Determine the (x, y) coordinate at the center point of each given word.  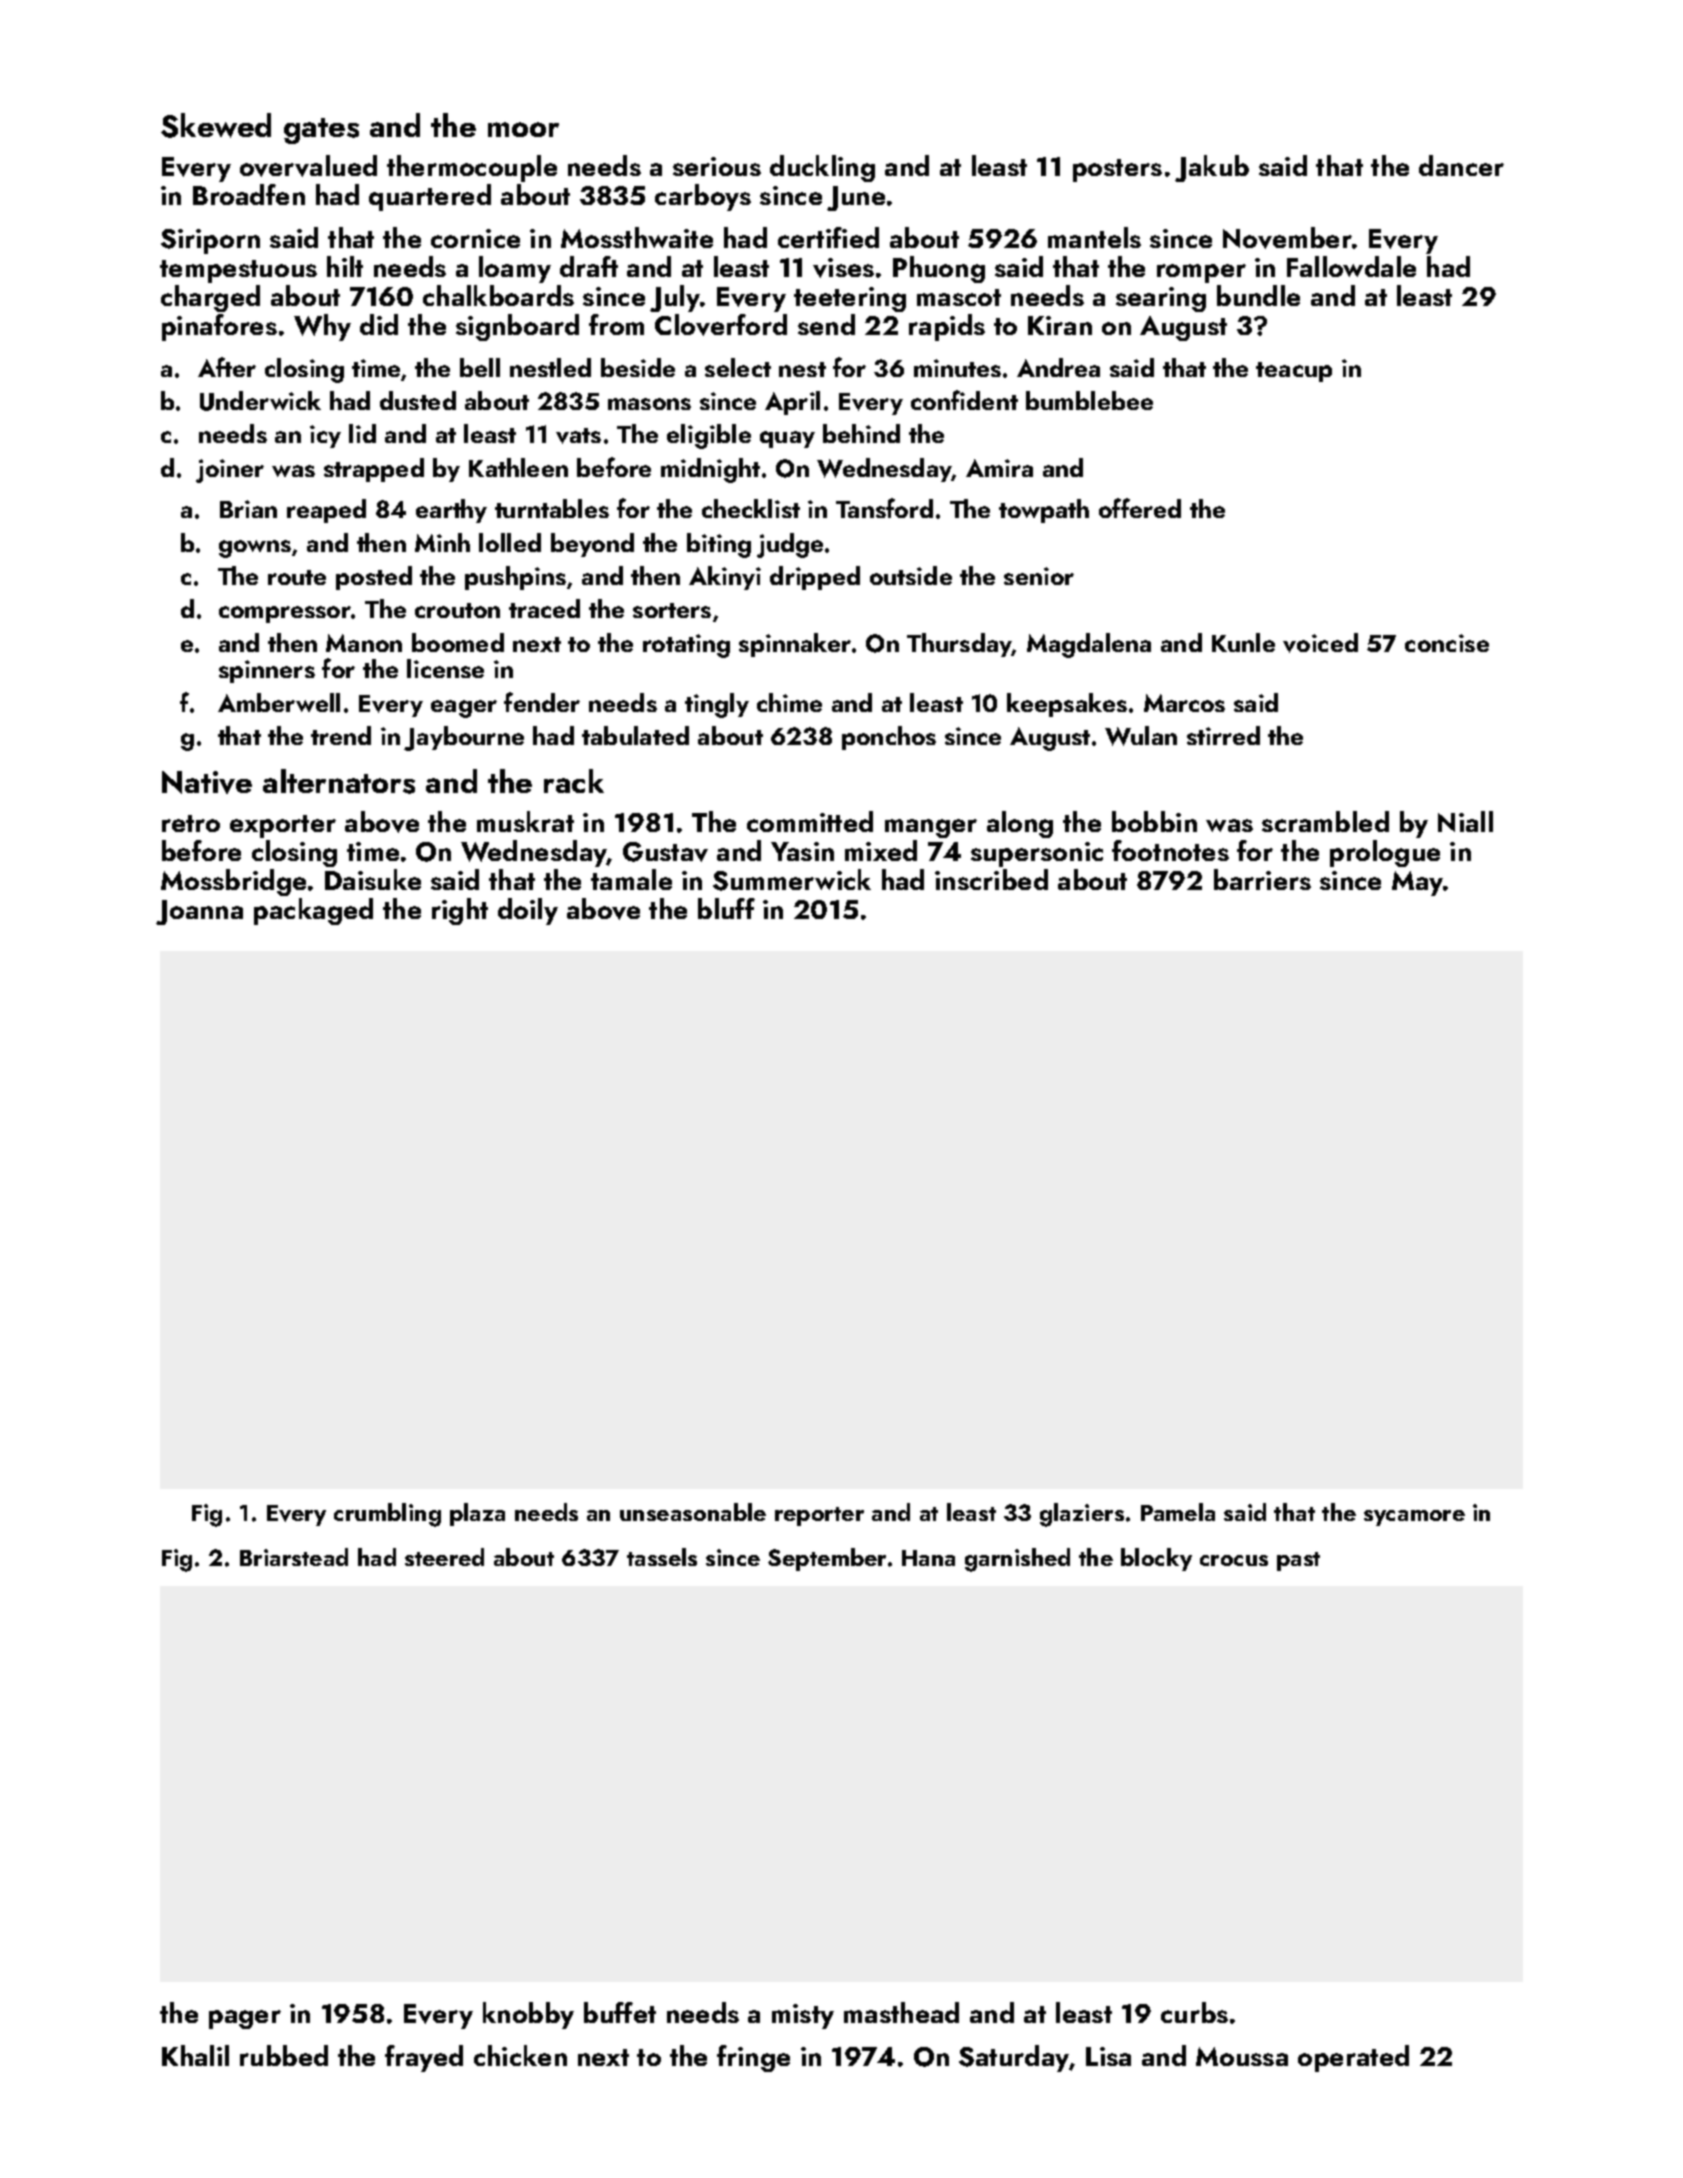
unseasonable (693, 1512)
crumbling (387, 1515)
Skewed (216, 125)
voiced (1320, 643)
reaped (326, 511)
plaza (477, 1514)
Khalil (195, 2055)
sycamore (1414, 1518)
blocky (1156, 1559)
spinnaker (795, 645)
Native (207, 782)
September (827, 1559)
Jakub (1212, 168)
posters (1117, 170)
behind (861, 433)
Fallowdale (1351, 266)
